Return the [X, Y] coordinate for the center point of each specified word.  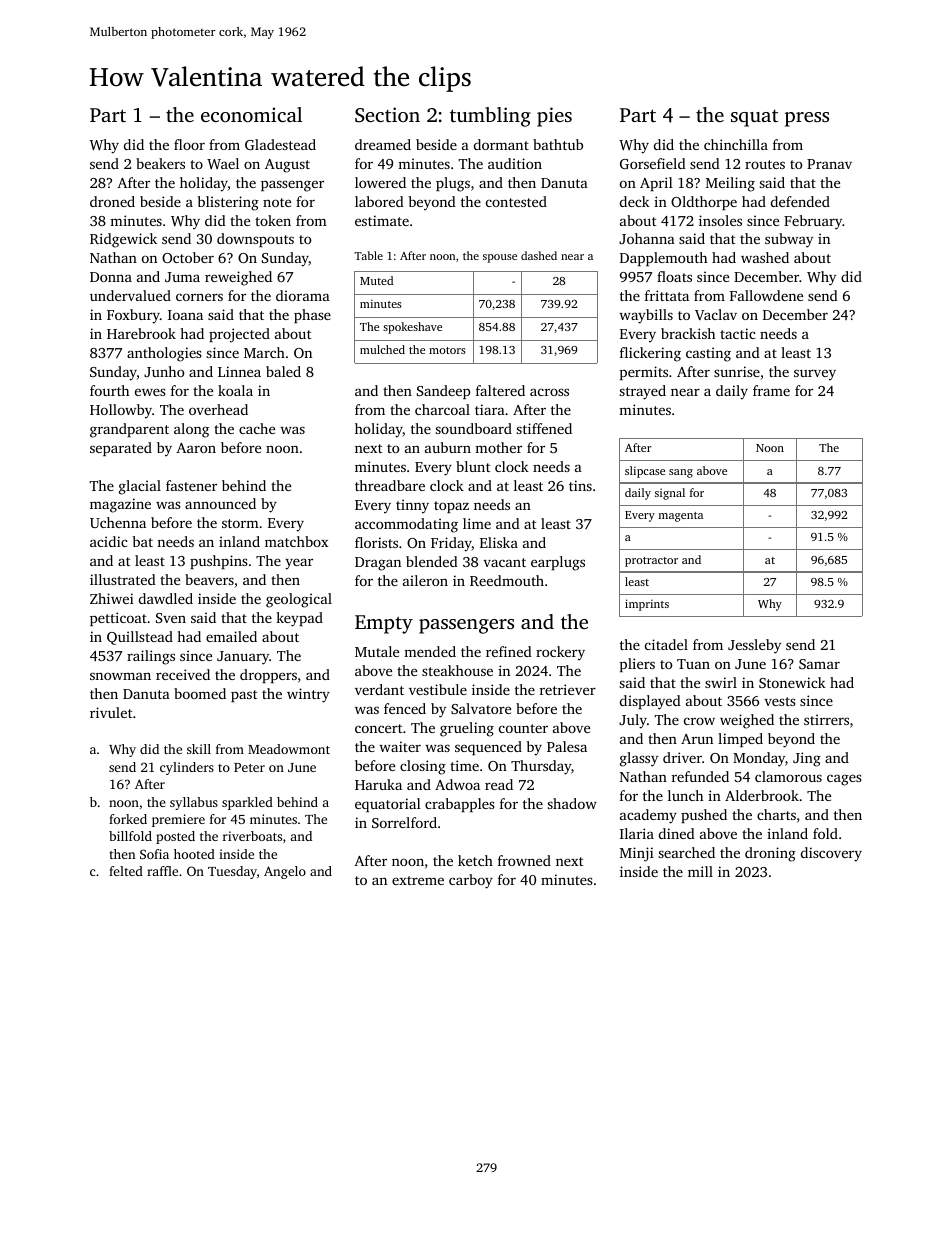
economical [251, 114]
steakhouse [457, 670]
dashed [539, 255]
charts [776, 814]
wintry [308, 695]
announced [220, 503]
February [813, 222]
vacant [504, 562]
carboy [471, 881]
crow [699, 721]
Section [387, 115]
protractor [651, 562]
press [807, 119]
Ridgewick [123, 240]
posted [175, 837]
